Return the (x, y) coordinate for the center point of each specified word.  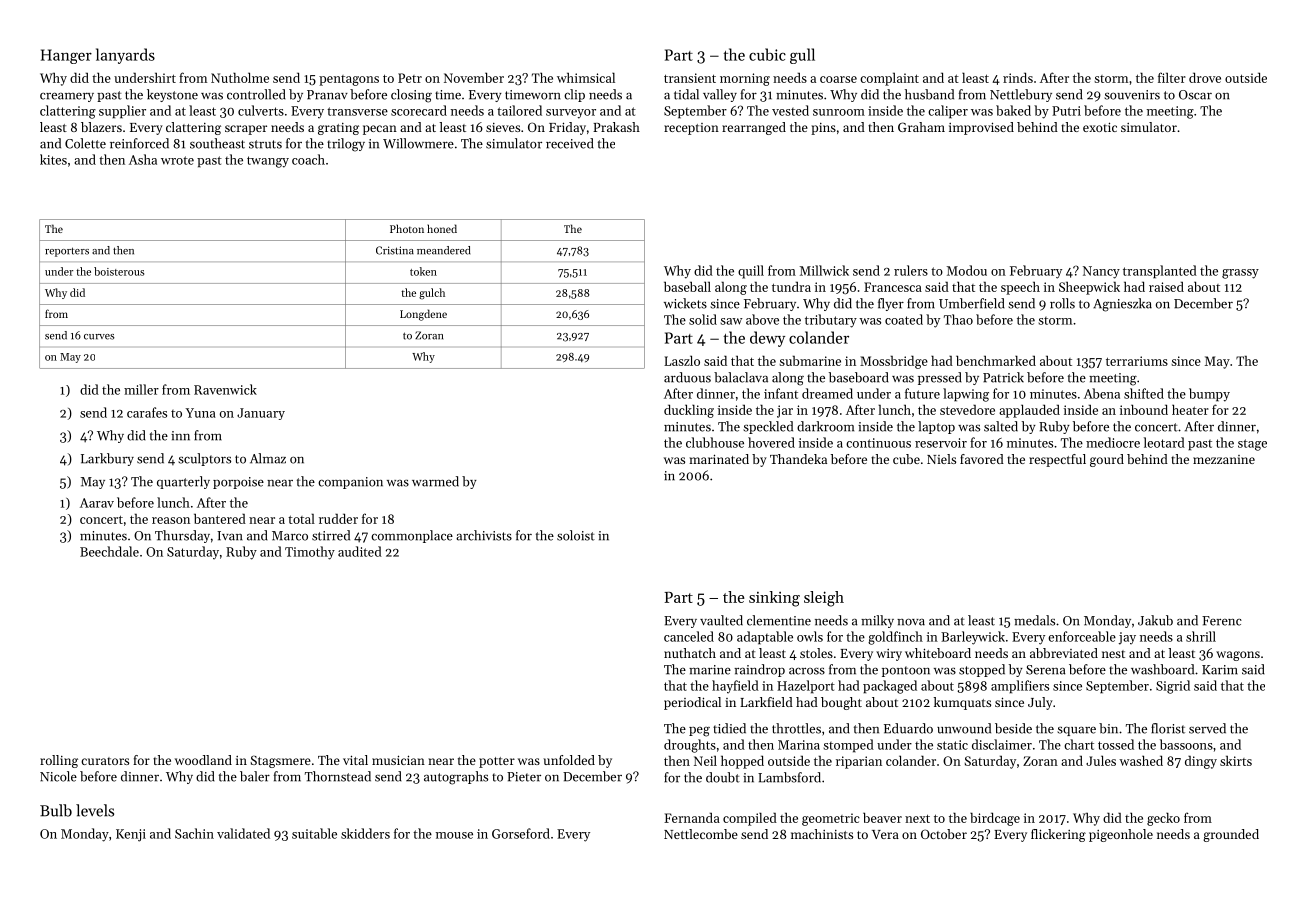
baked (1013, 110)
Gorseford (521, 833)
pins (823, 129)
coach (308, 159)
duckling (689, 411)
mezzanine (1224, 459)
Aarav (97, 503)
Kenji (131, 835)
